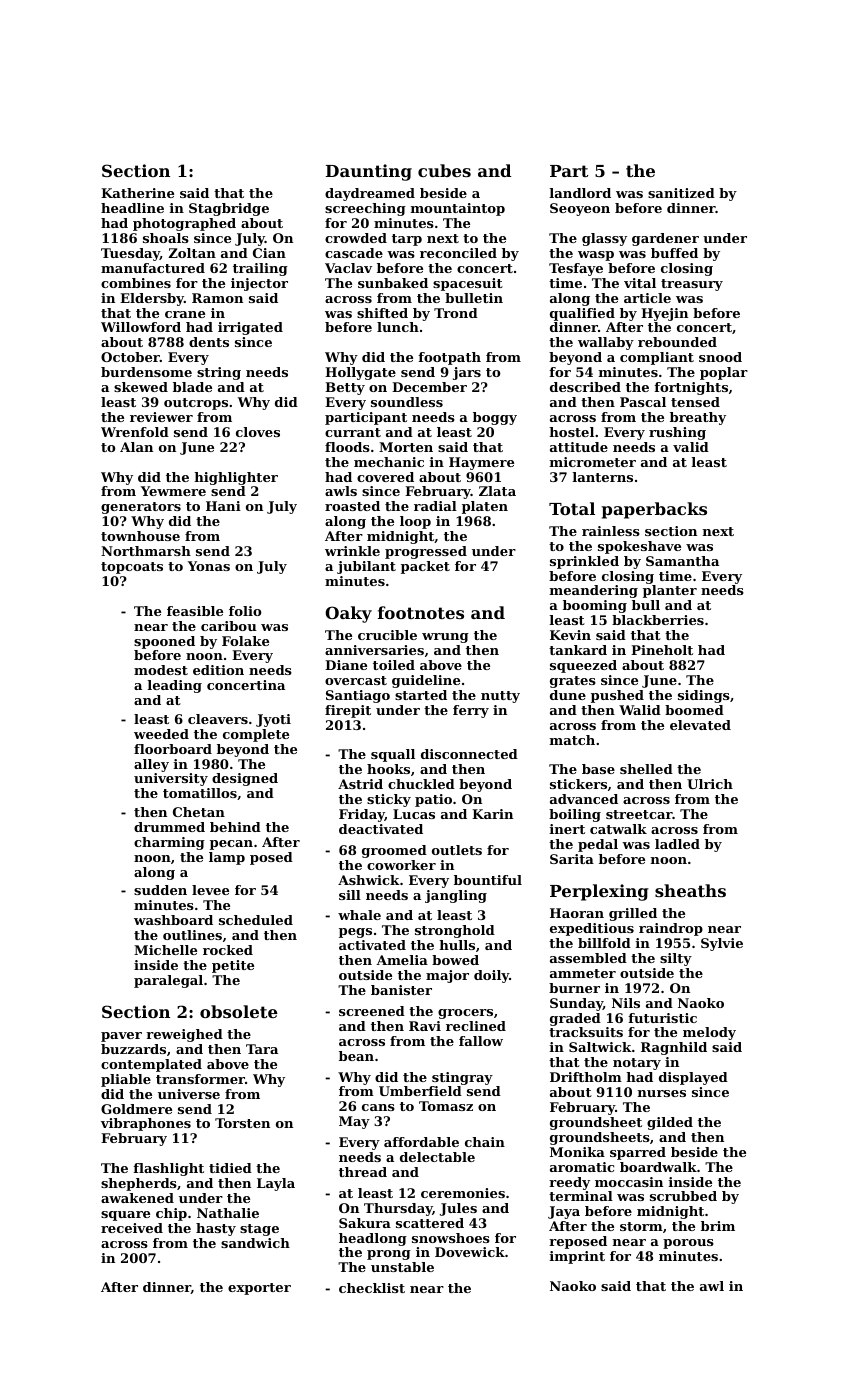  What do you see at coordinates (245, 779) in the document?
I see `designed` at bounding box center [245, 779].
